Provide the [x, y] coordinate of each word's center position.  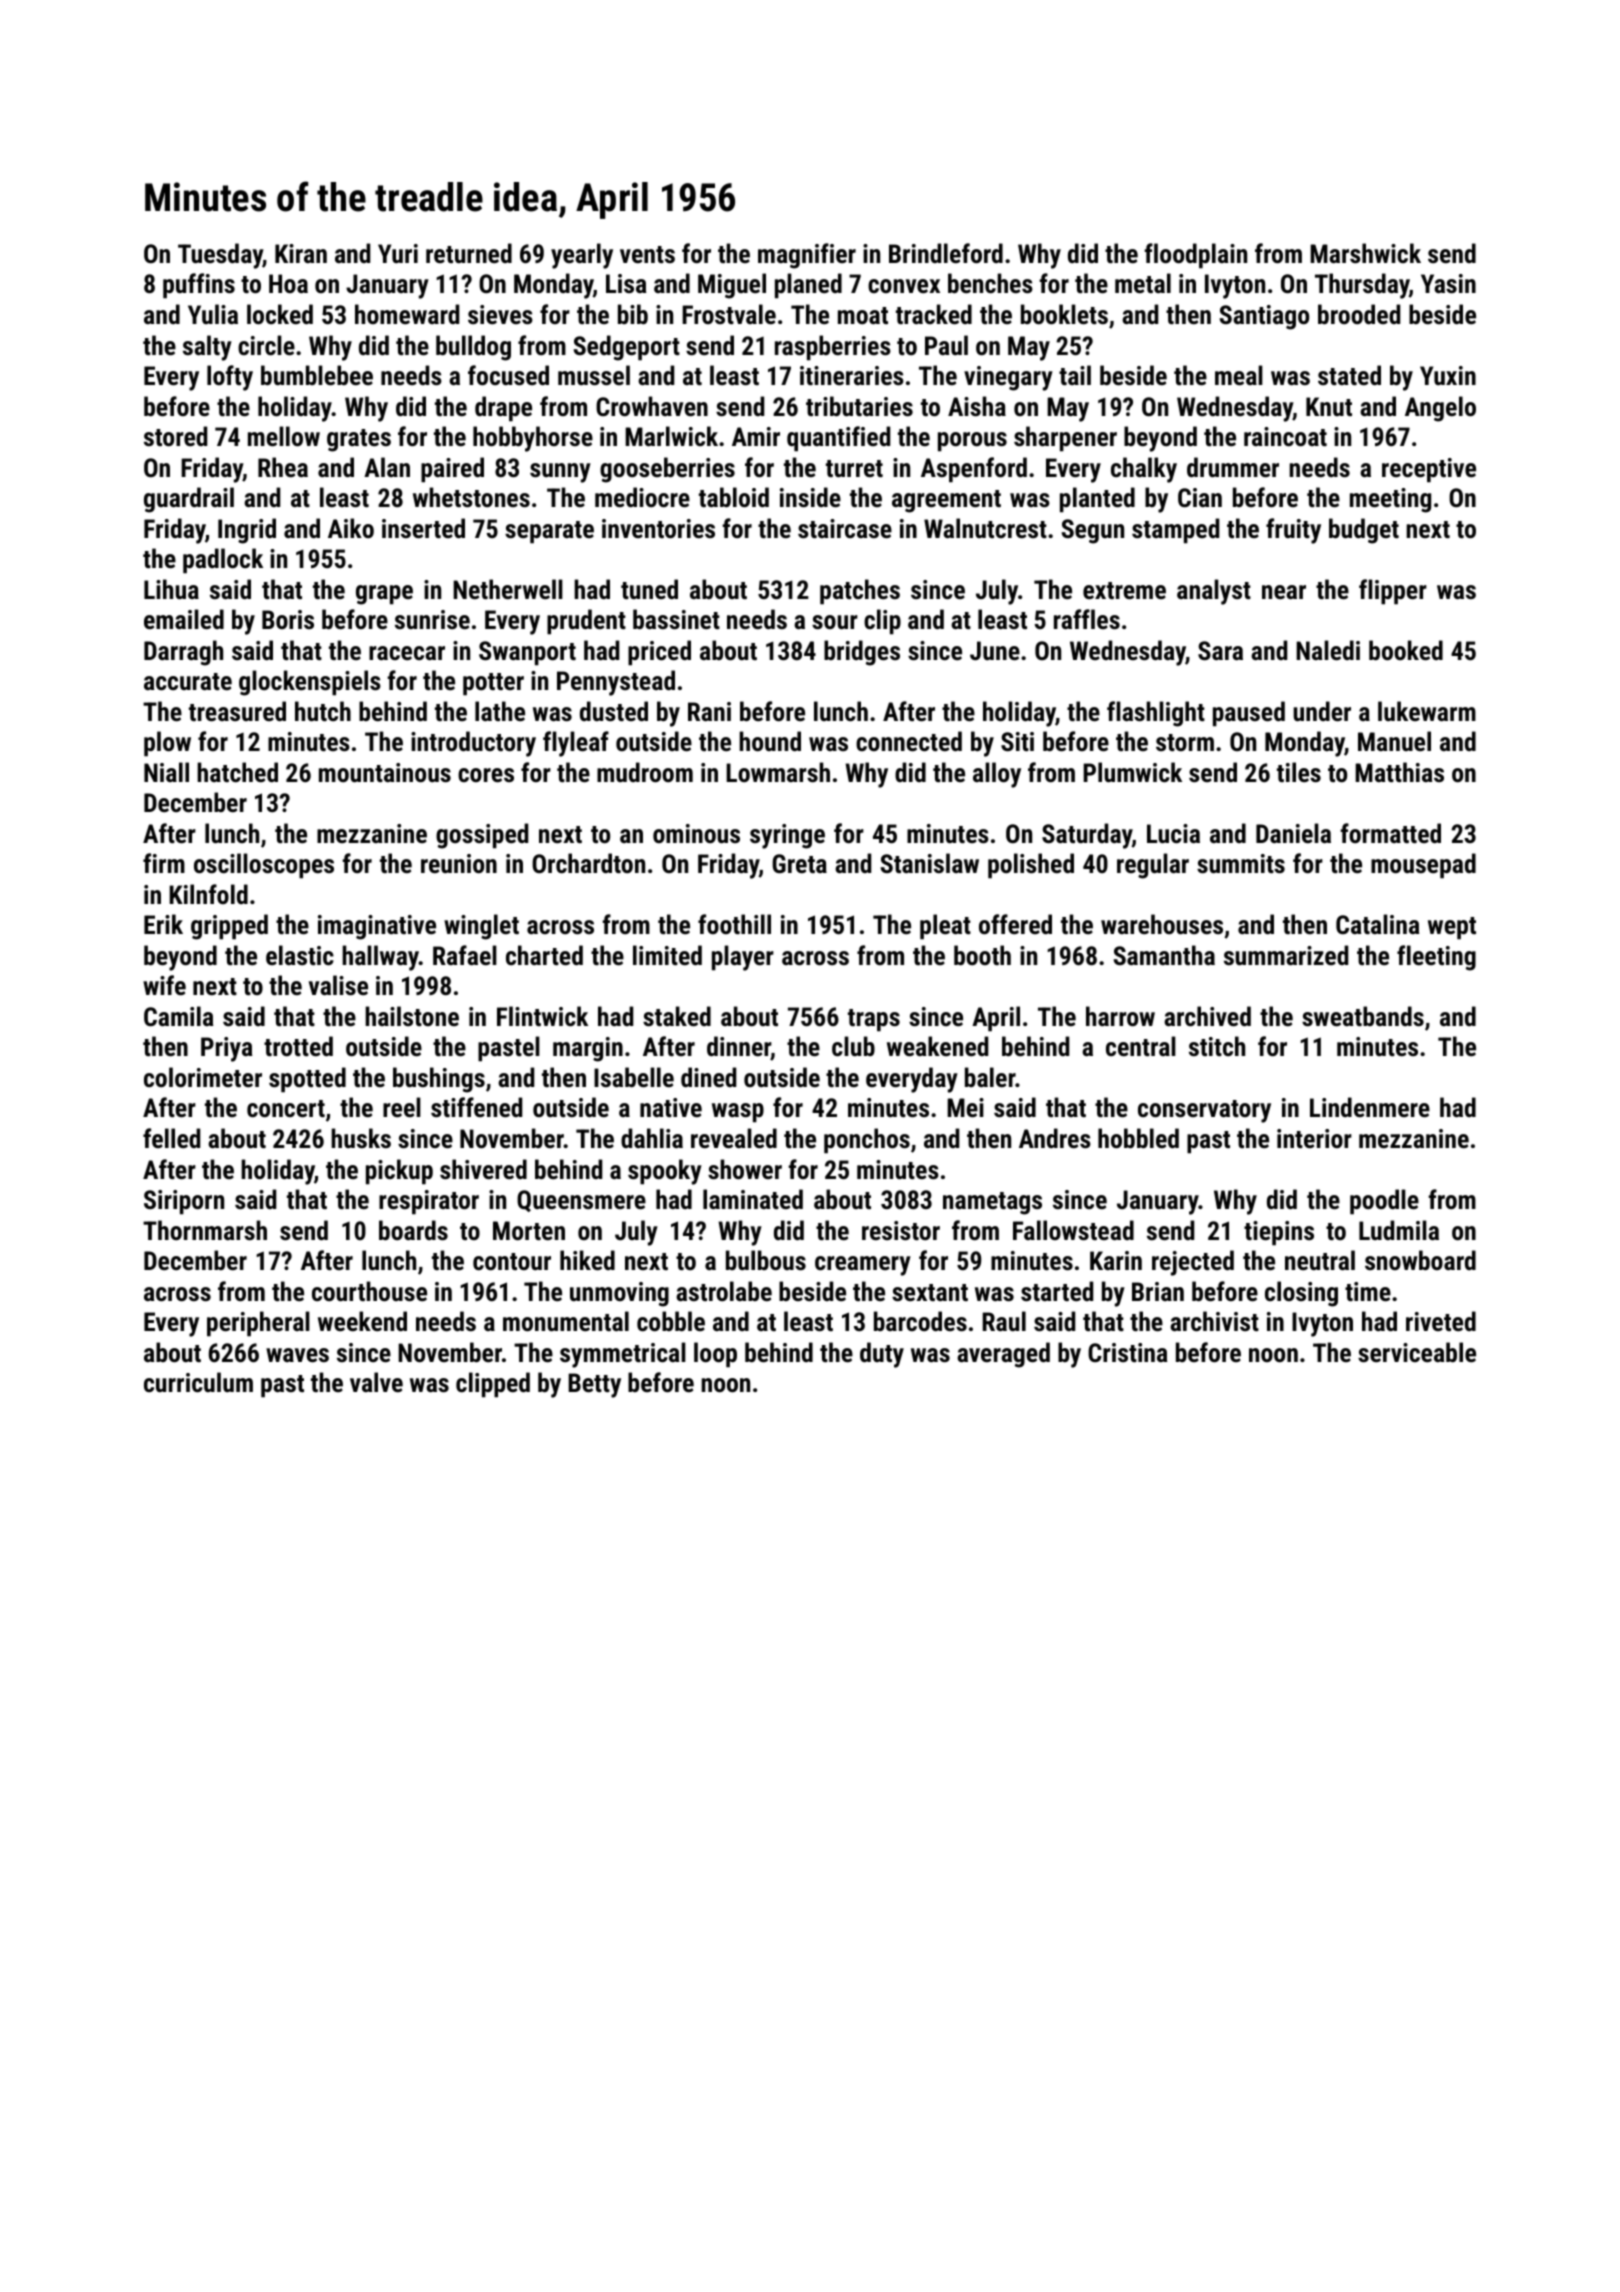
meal [1239, 375]
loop [715, 1355]
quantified [838, 439]
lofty [230, 378]
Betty [594, 1385]
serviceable [1417, 1352]
